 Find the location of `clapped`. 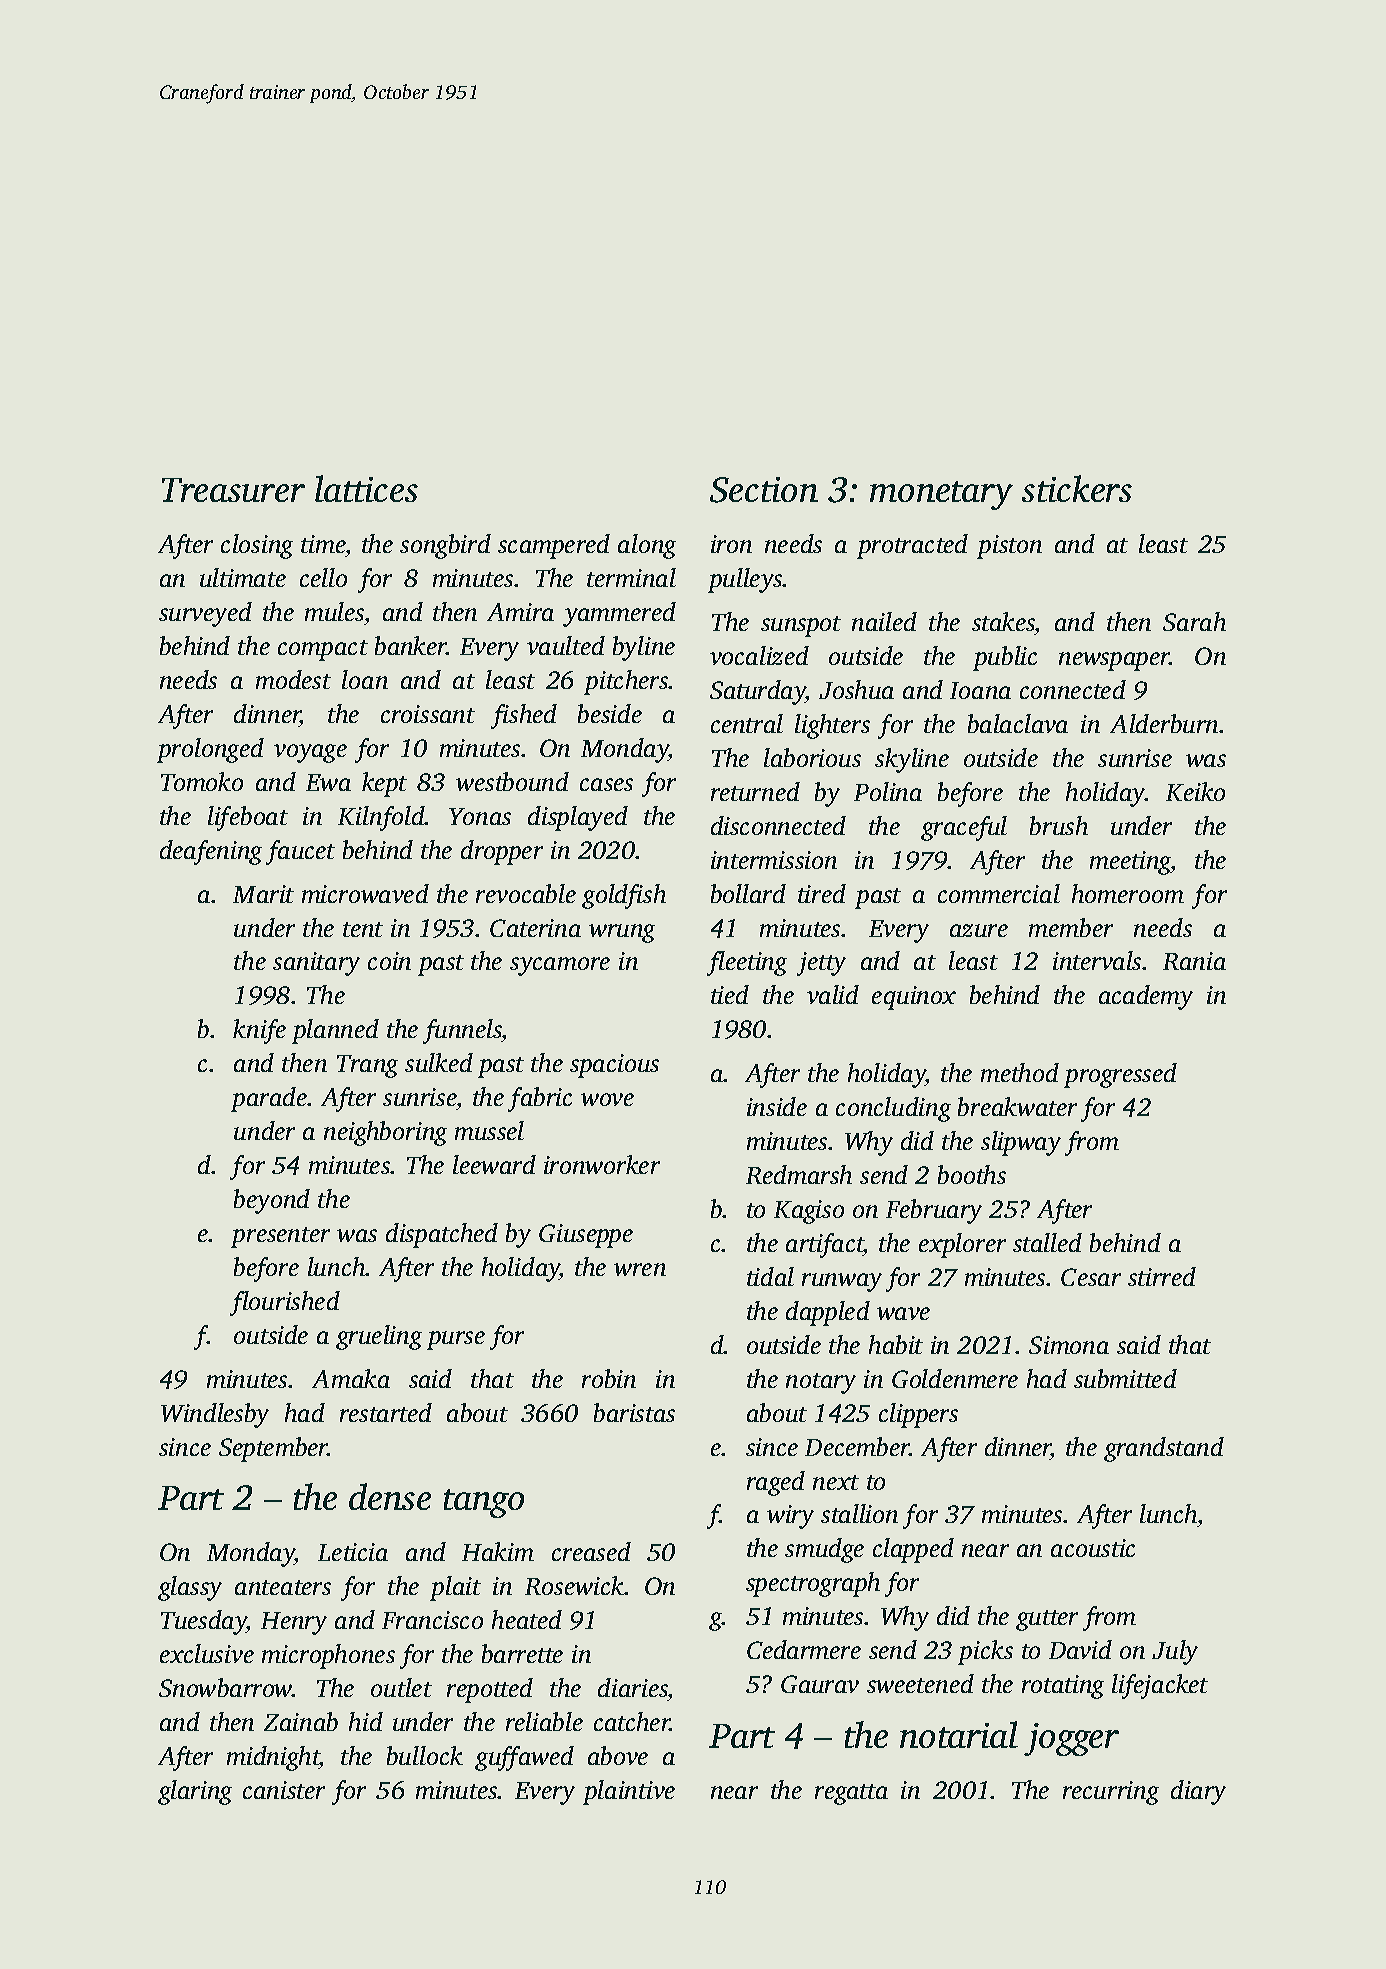

clapped is located at coordinates (913, 1550).
